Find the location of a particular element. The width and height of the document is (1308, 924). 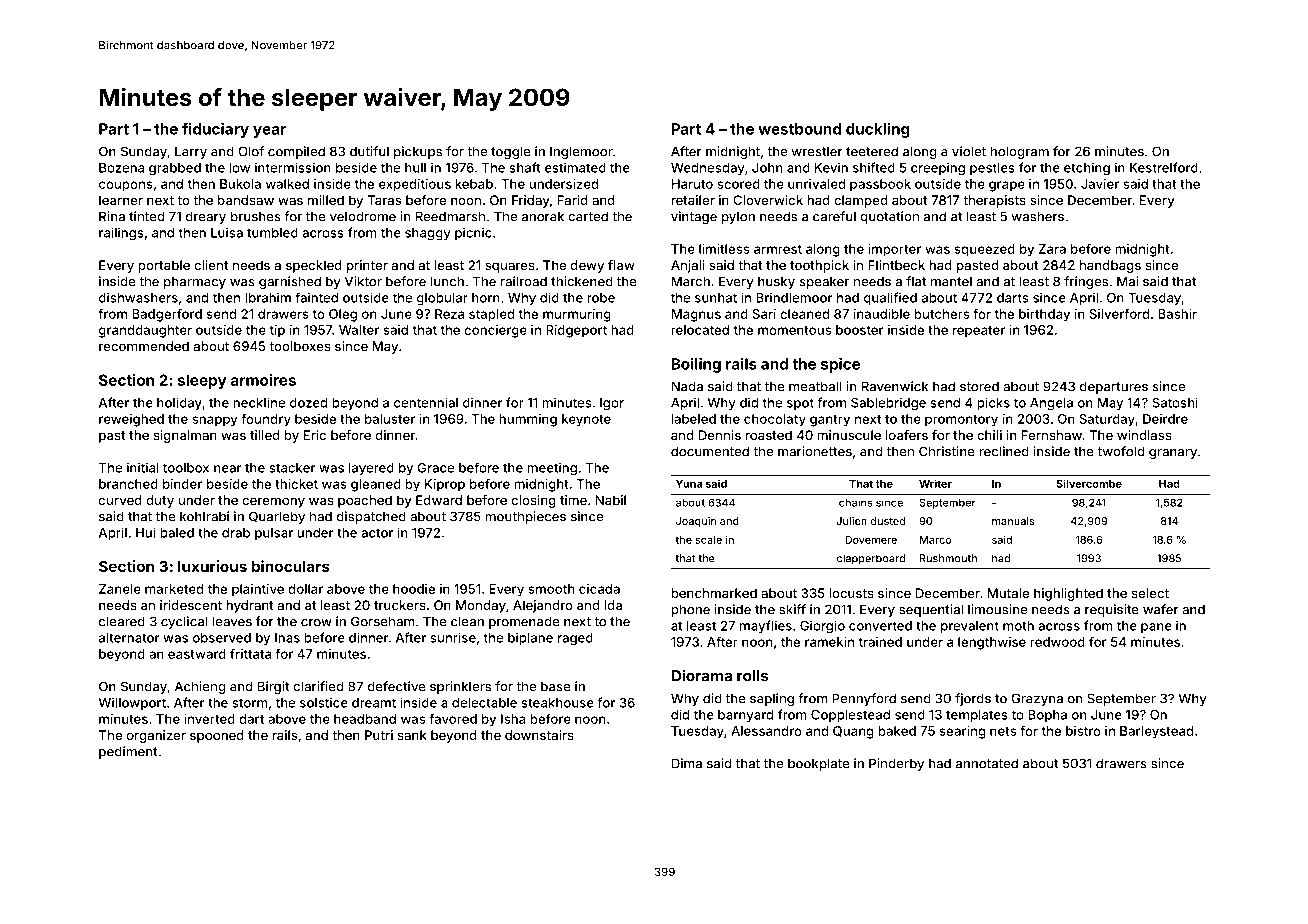

concierge is located at coordinates (495, 331).
